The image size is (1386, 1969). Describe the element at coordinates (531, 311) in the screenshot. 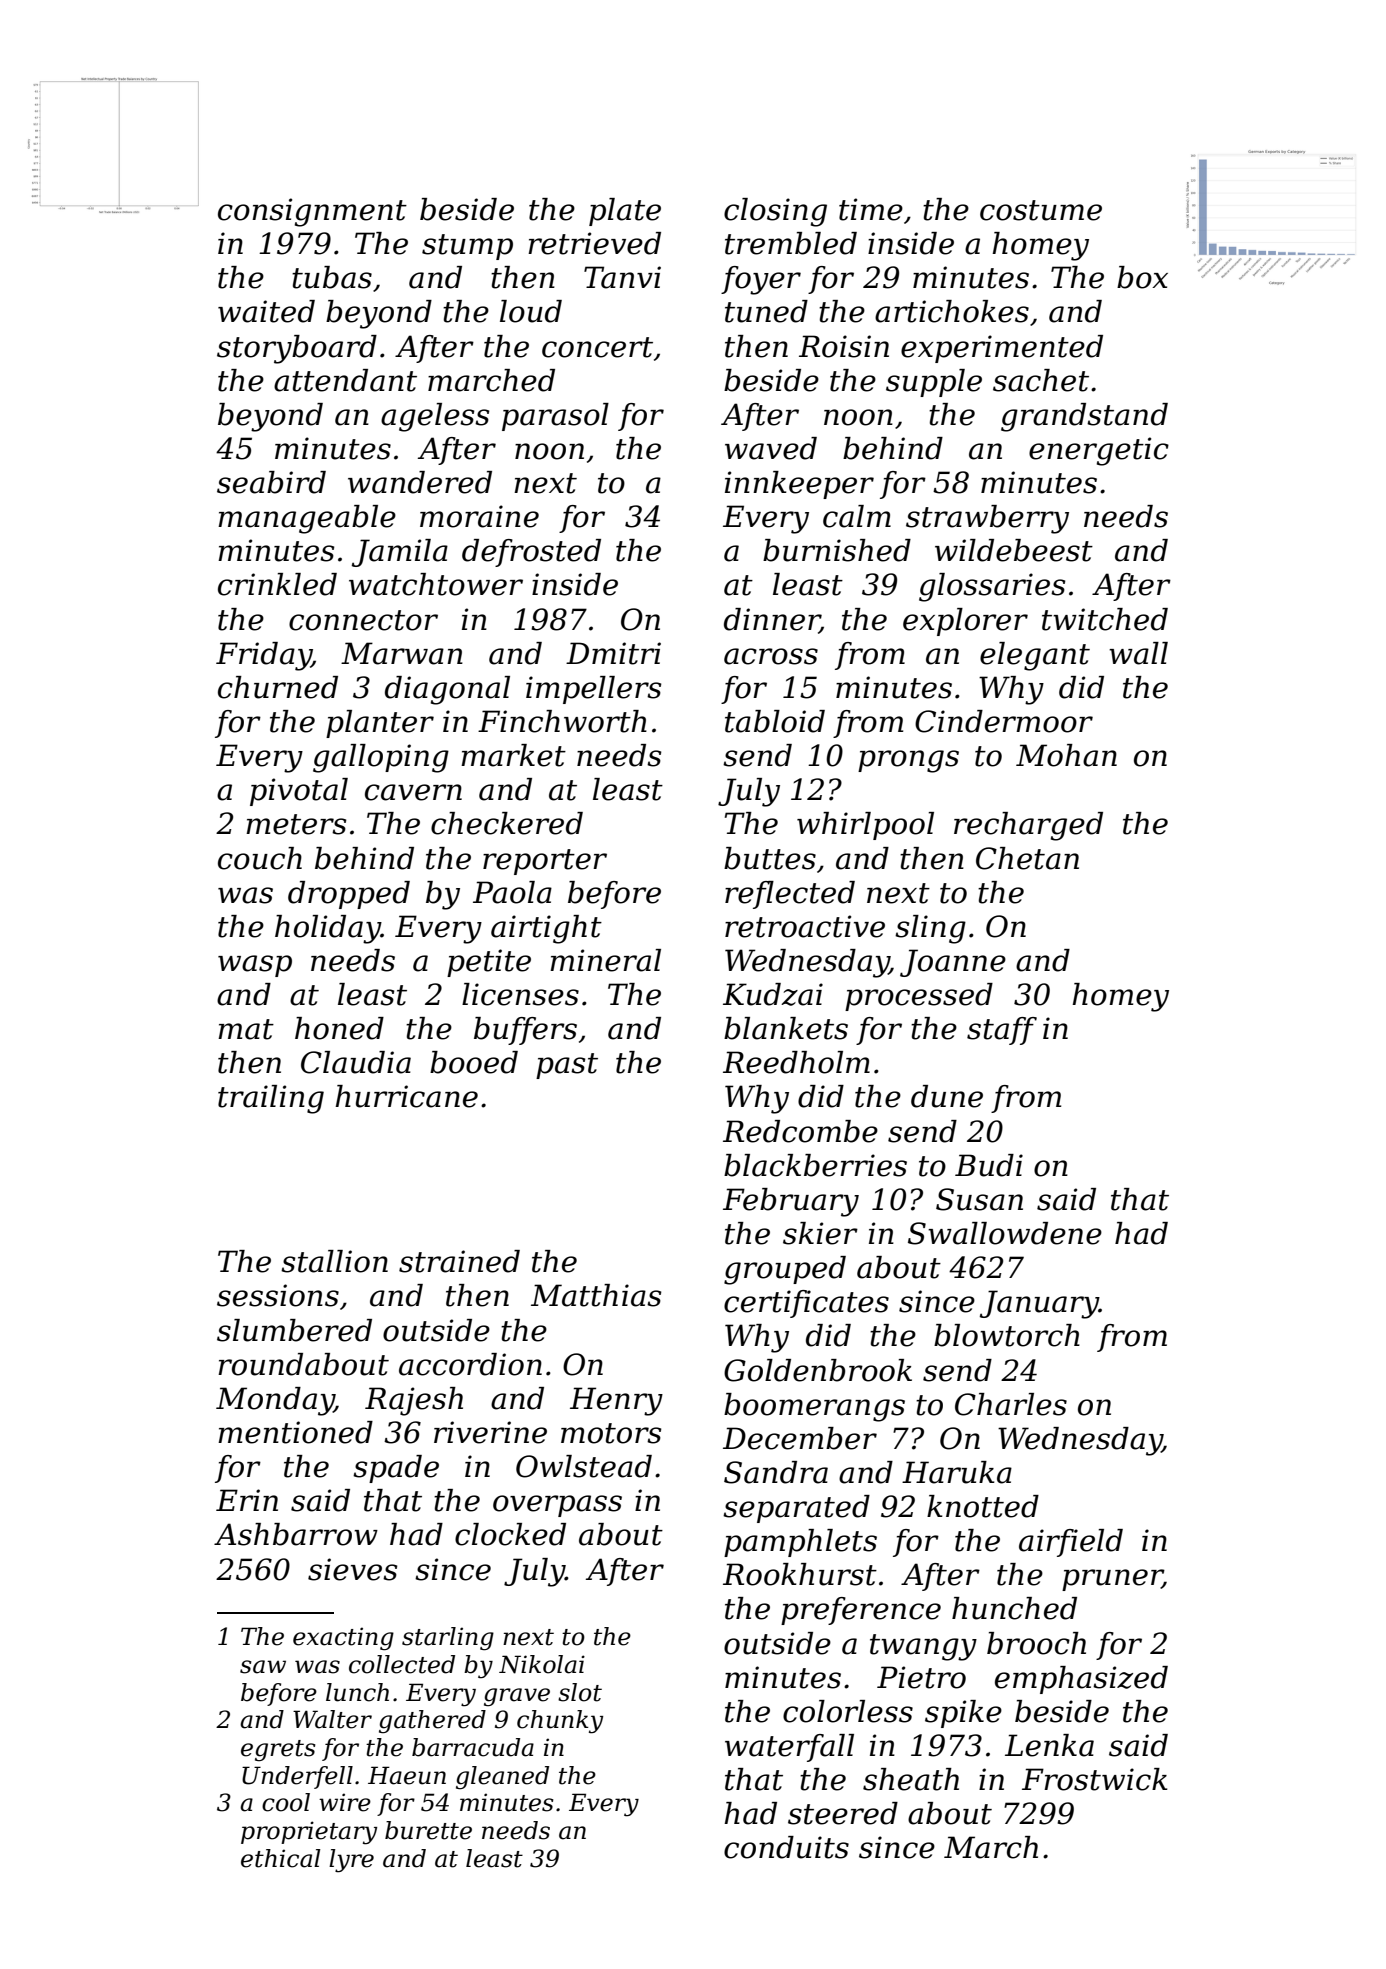

I see `loud` at that location.
